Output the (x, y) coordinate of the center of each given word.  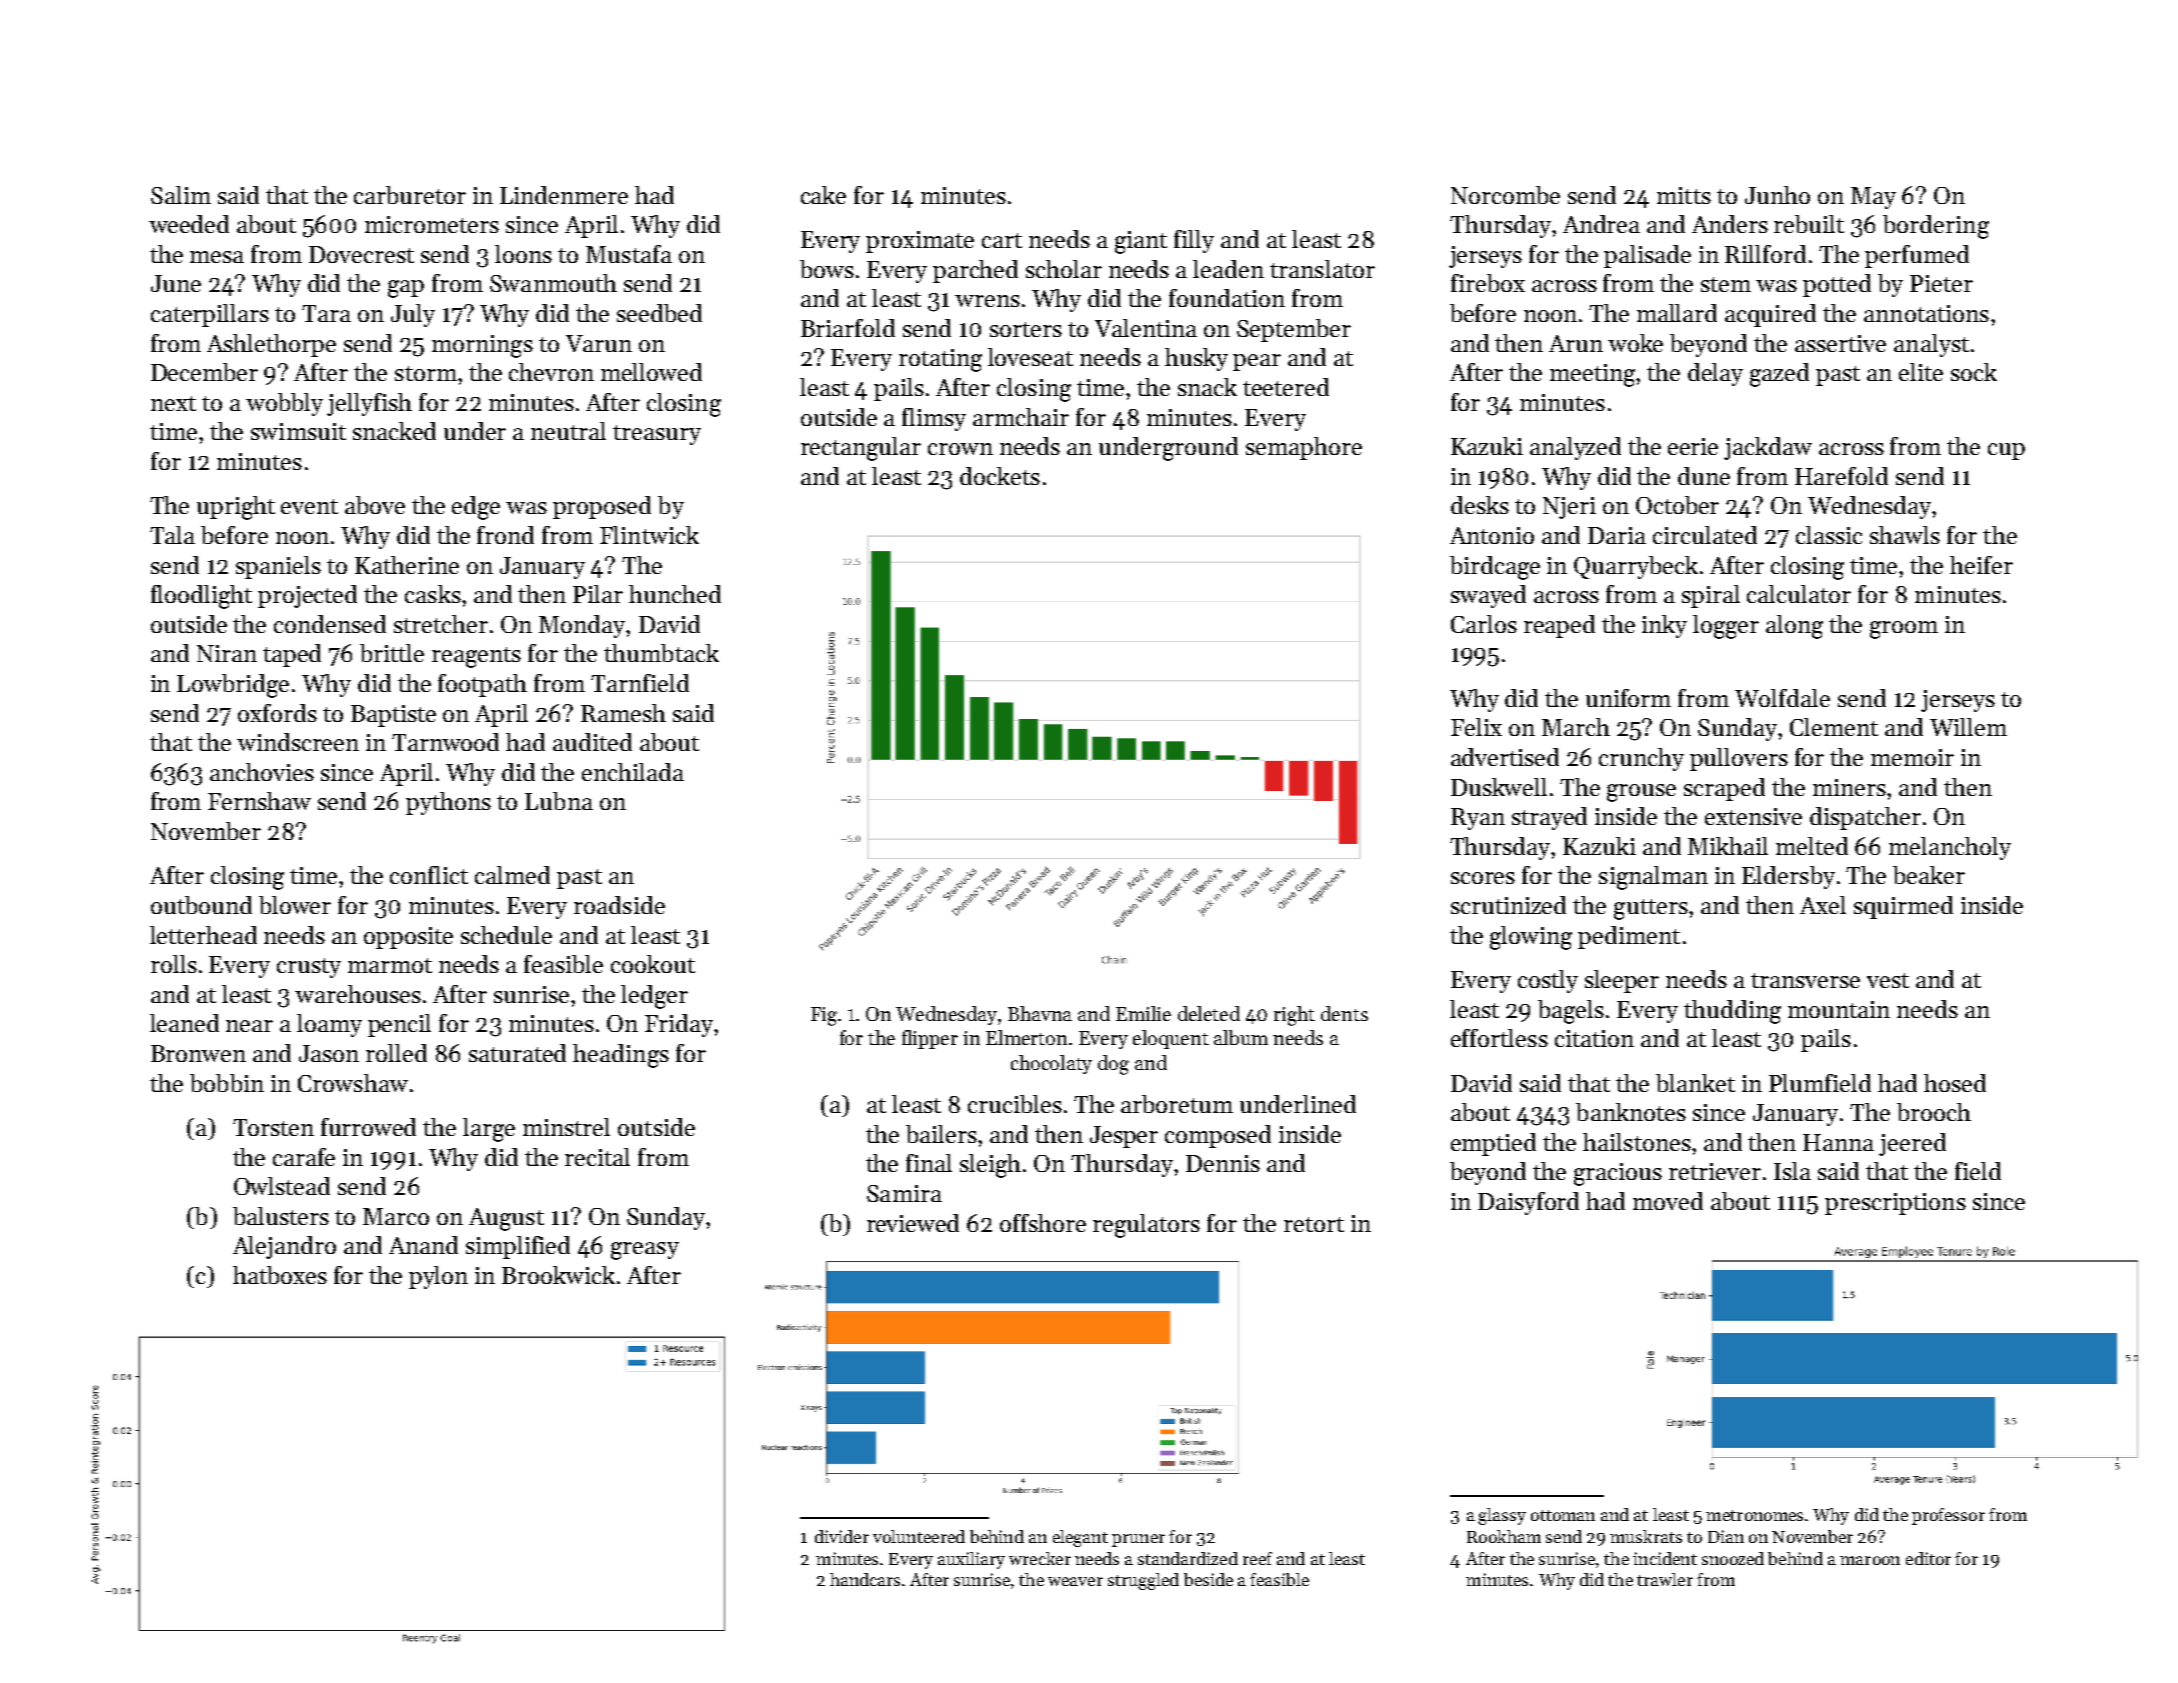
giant (1141, 242)
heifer (1981, 565)
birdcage (1495, 568)
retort (1314, 1224)
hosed (1955, 1083)
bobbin (227, 1083)
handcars (865, 1579)
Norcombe (1505, 195)
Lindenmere (564, 195)
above (375, 505)
